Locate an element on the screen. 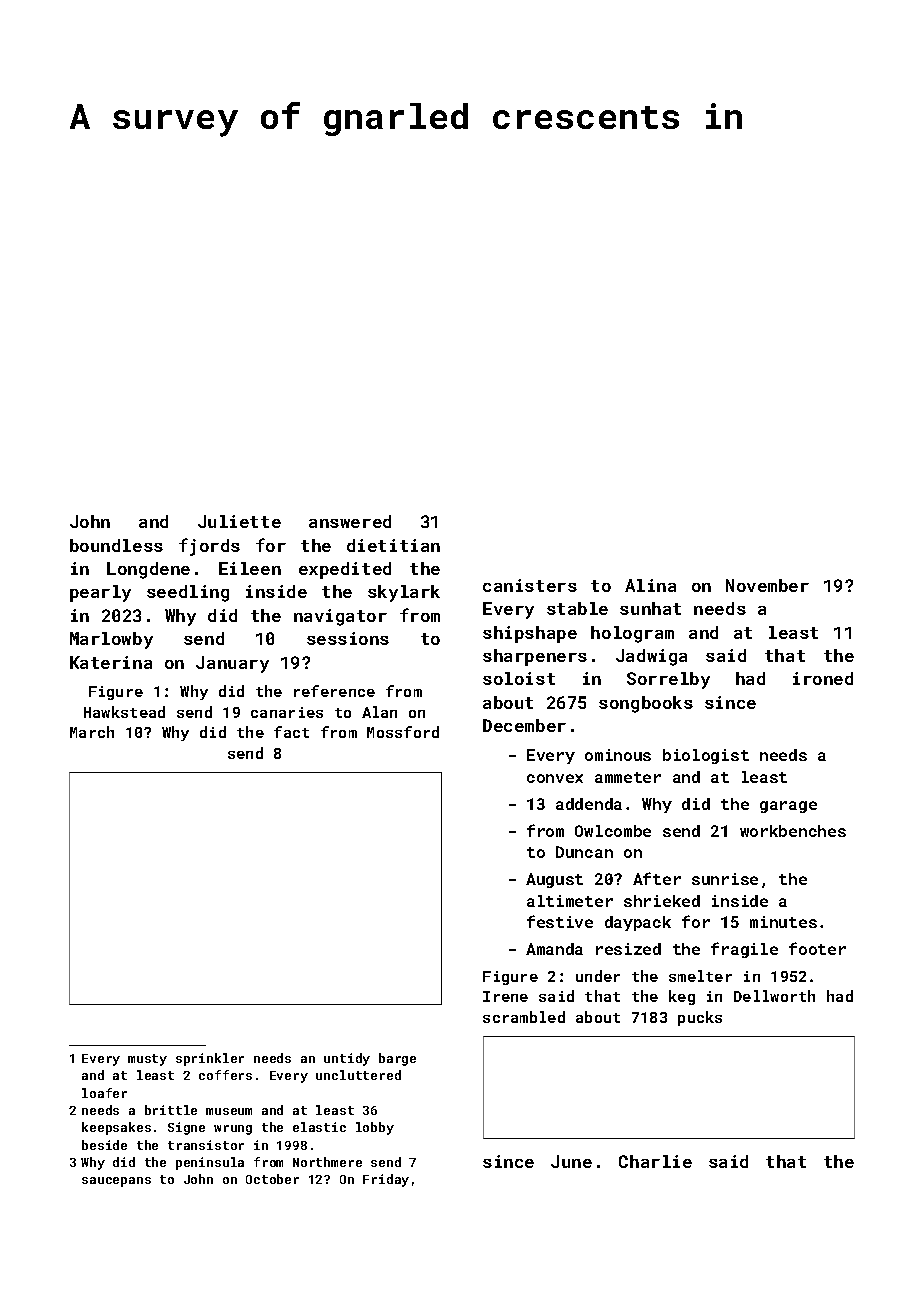 The height and width of the screenshot is (1314, 924). saucepans is located at coordinates (116, 1182).
